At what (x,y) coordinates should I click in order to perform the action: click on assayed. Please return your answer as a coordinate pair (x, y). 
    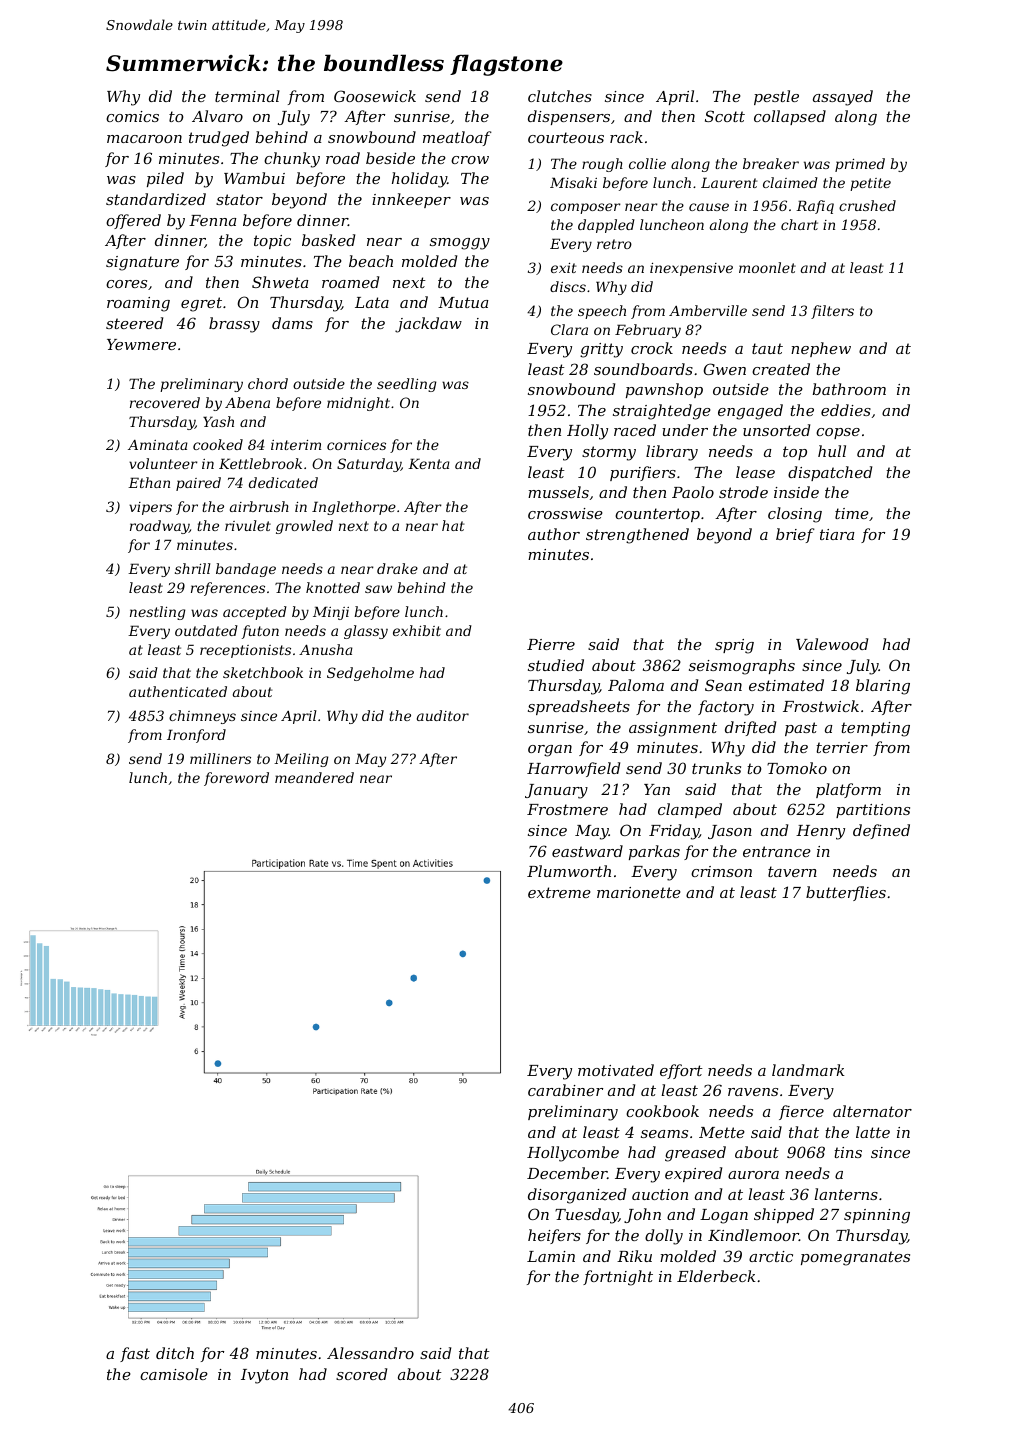
    Looking at the image, I should click on (843, 98).
